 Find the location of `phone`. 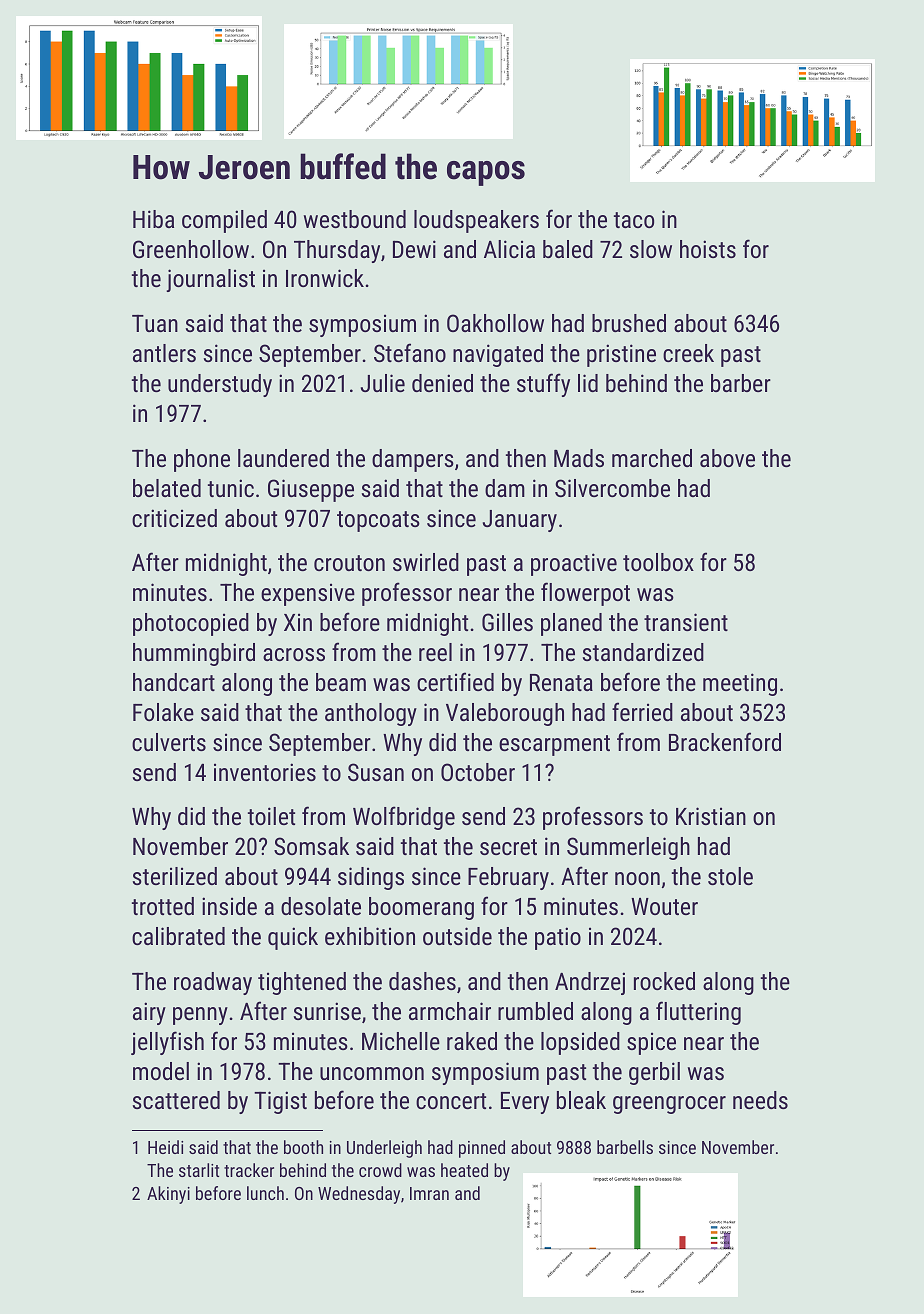

phone is located at coordinates (202, 460).
